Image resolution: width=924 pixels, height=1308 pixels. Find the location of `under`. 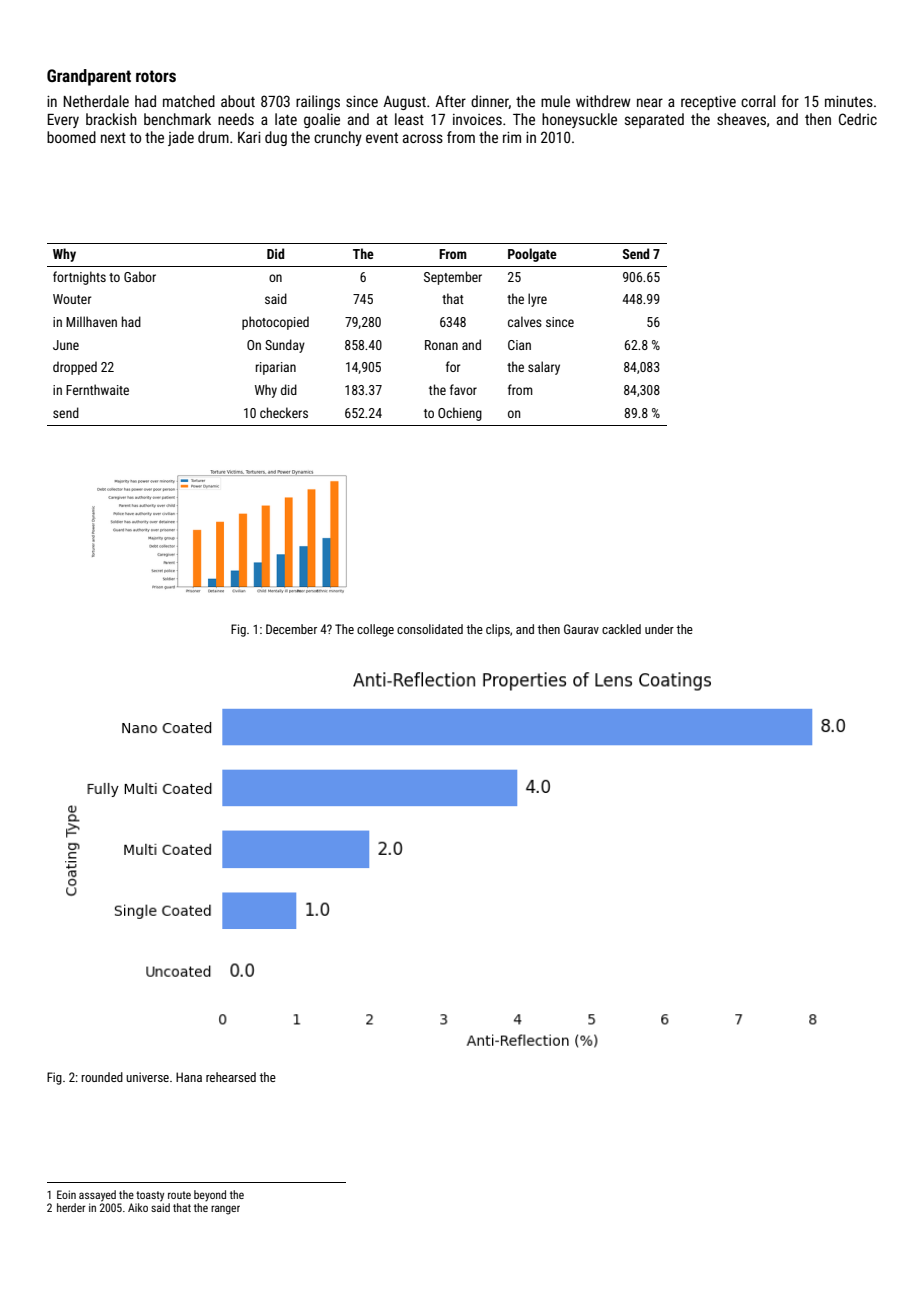

under is located at coordinates (659, 629).
